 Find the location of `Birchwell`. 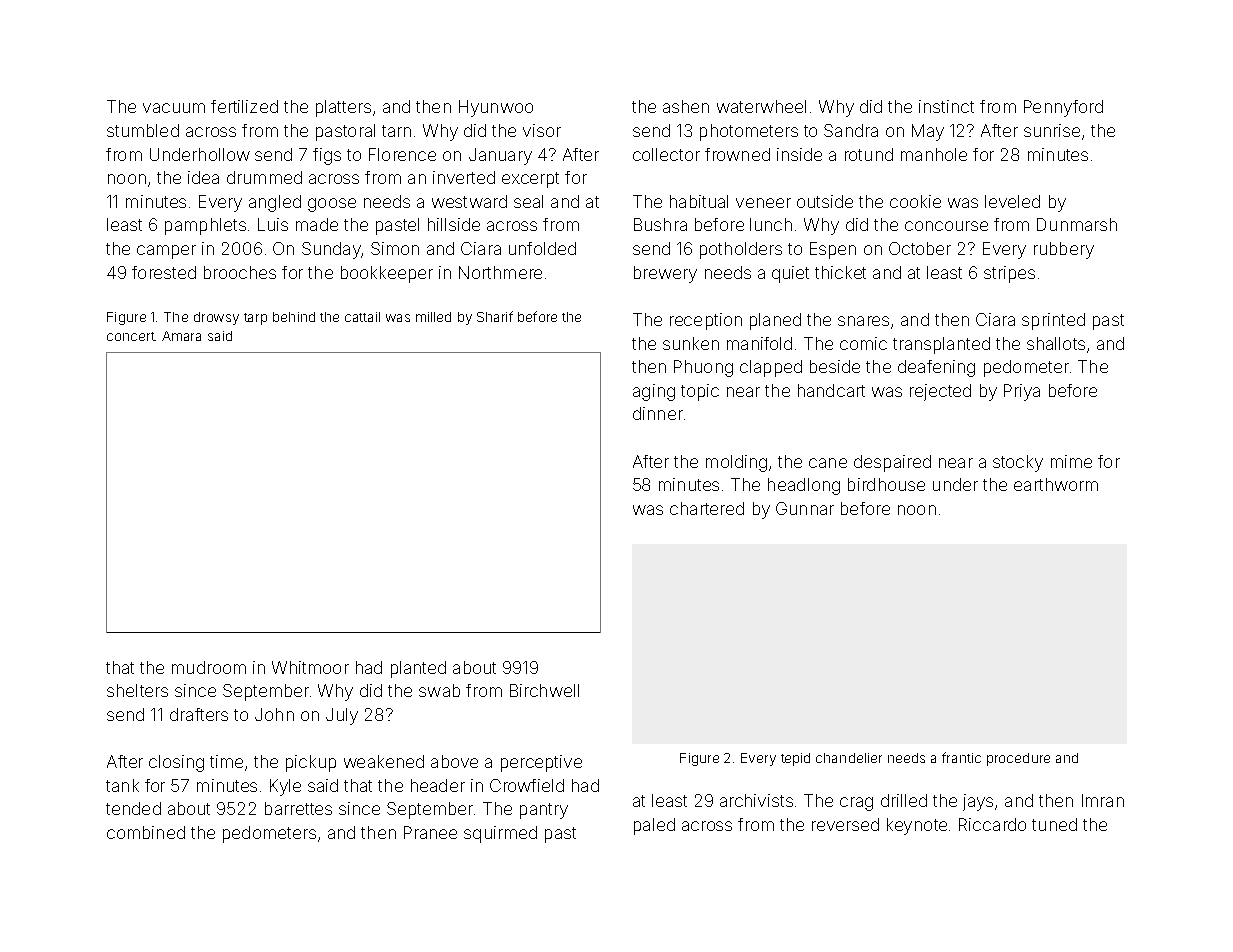

Birchwell is located at coordinates (544, 690).
